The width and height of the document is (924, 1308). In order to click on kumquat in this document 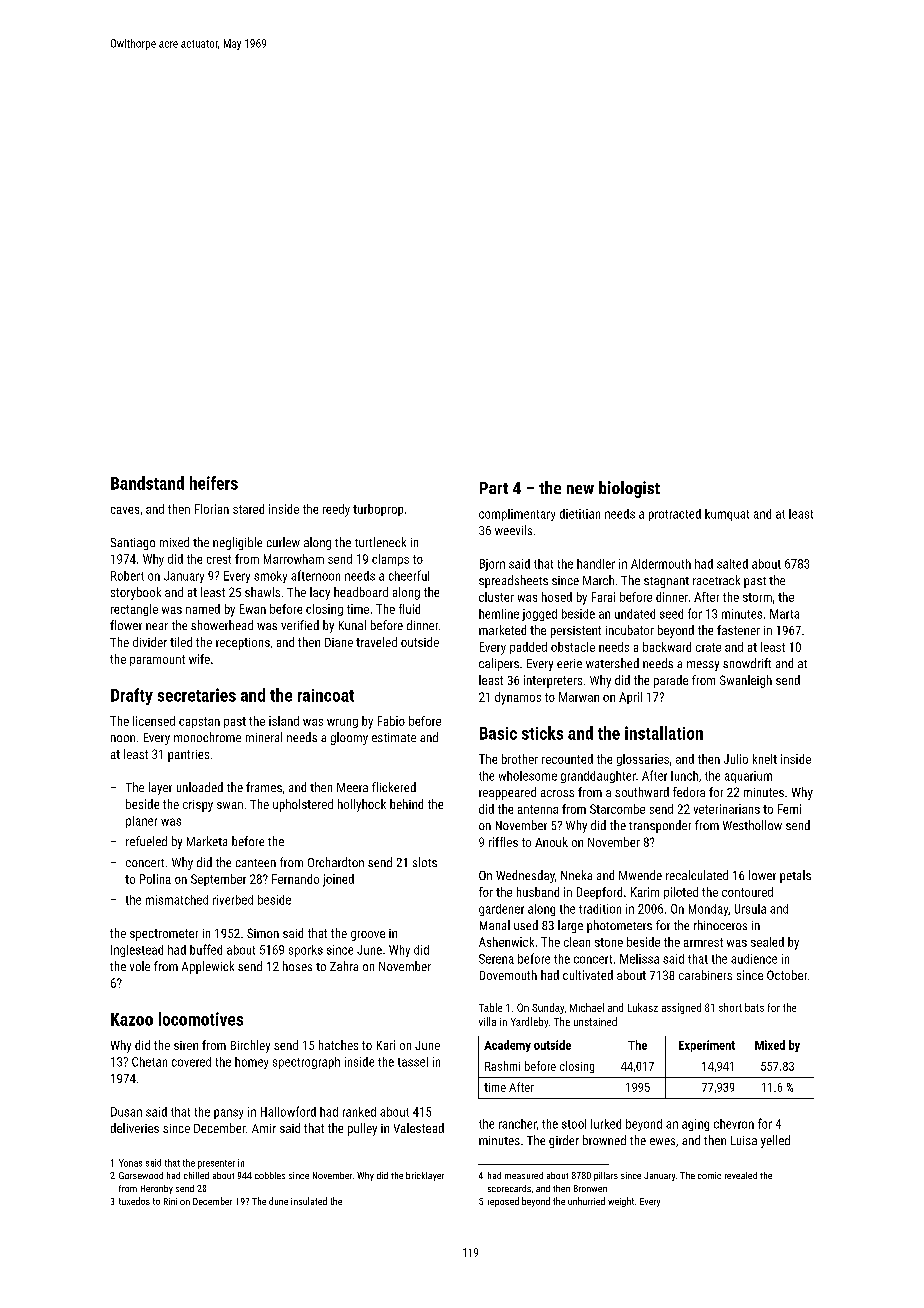, I will do `click(727, 515)`.
